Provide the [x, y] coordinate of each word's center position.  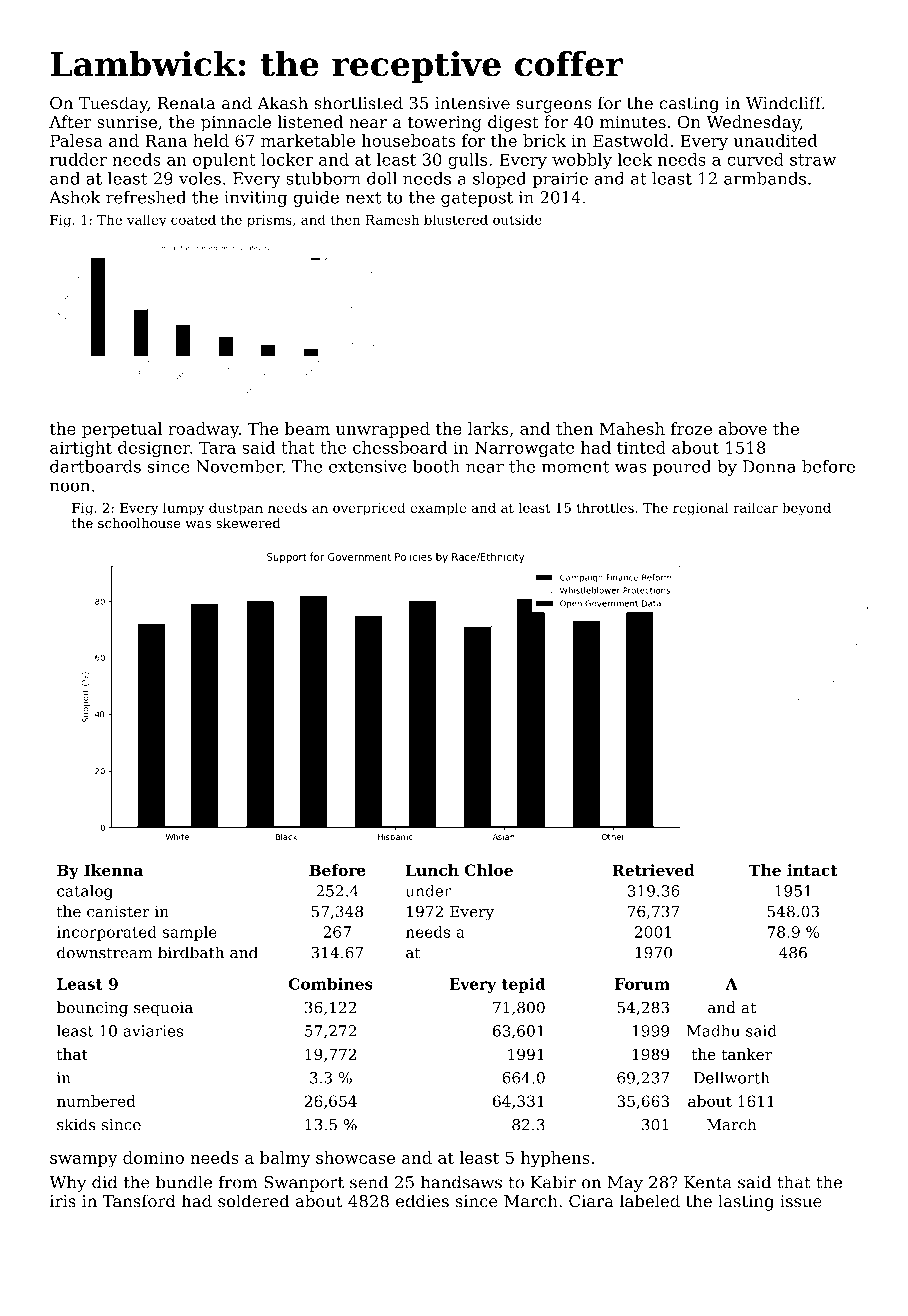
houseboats [408, 140]
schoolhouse [139, 523]
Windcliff [784, 103]
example [438, 509]
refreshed [146, 197]
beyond [806, 509]
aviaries [153, 1031]
